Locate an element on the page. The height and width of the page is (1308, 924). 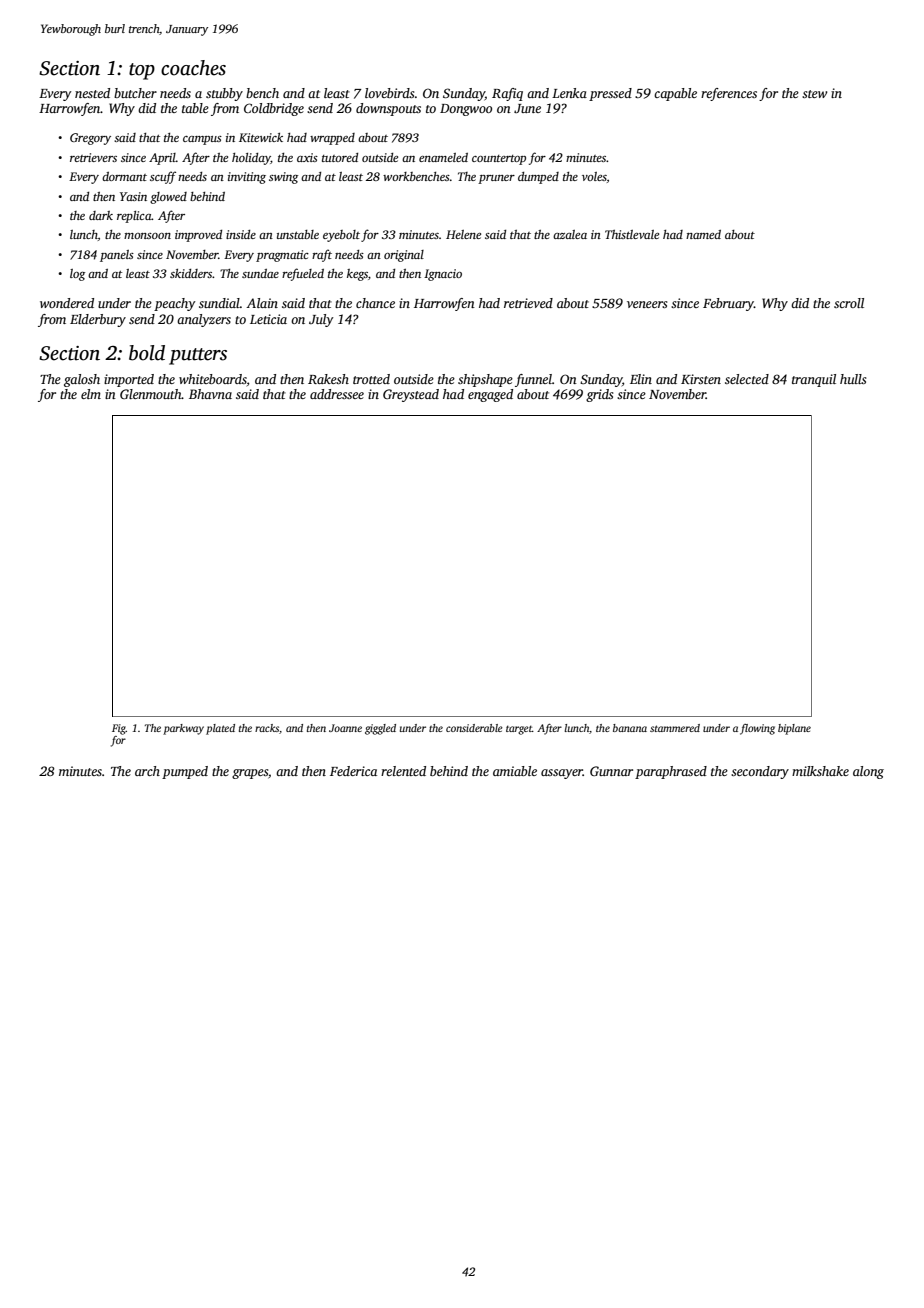
funnel is located at coordinates (533, 380).
